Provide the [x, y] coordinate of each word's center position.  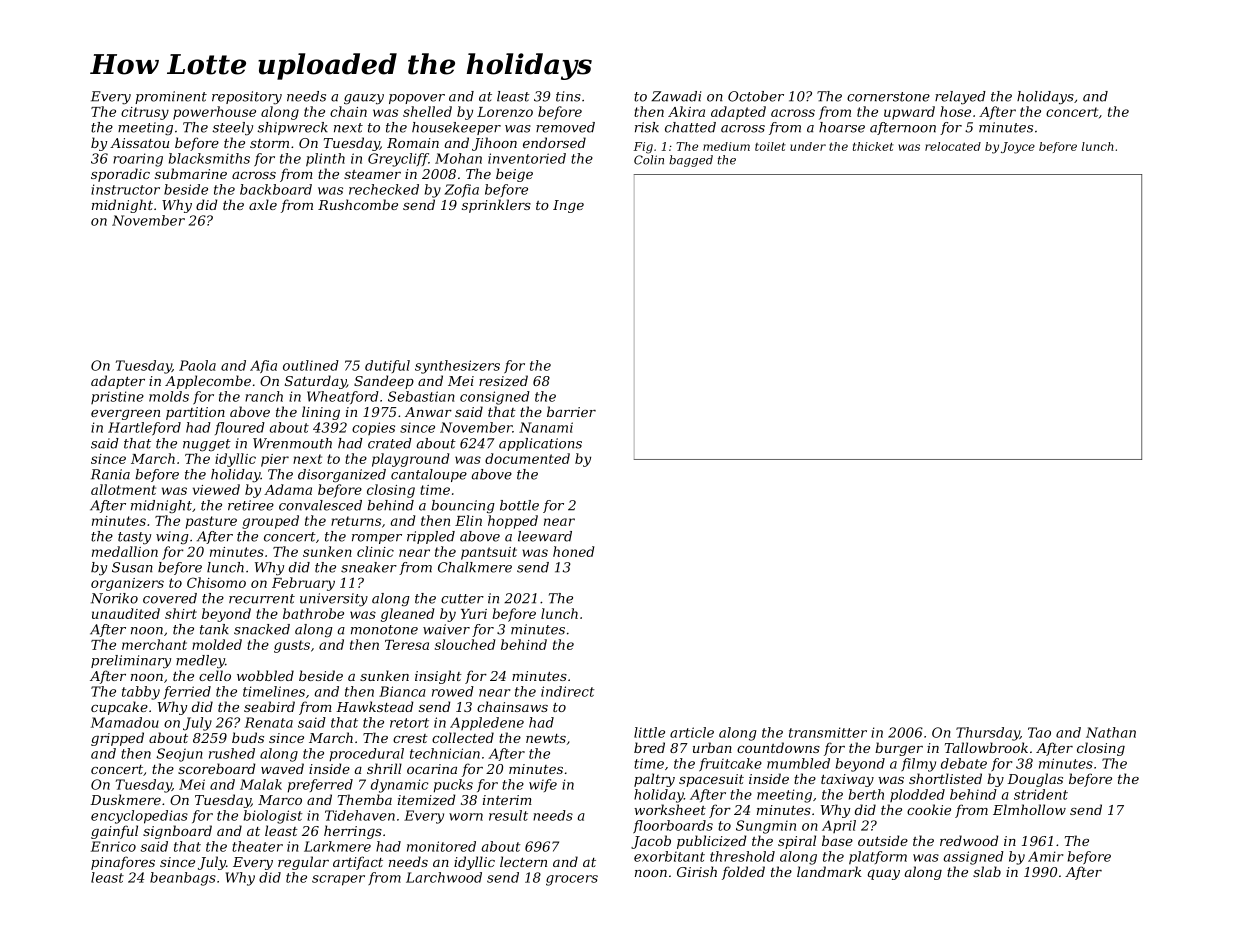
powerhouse [214, 113]
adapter [118, 382]
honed [573, 551]
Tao [1039, 732]
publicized [712, 842]
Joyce [1018, 148]
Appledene [487, 724]
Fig [643, 148]
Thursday [988, 734]
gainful [114, 832]
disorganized [342, 475]
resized [503, 381]
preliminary [131, 662]
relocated [953, 146]
